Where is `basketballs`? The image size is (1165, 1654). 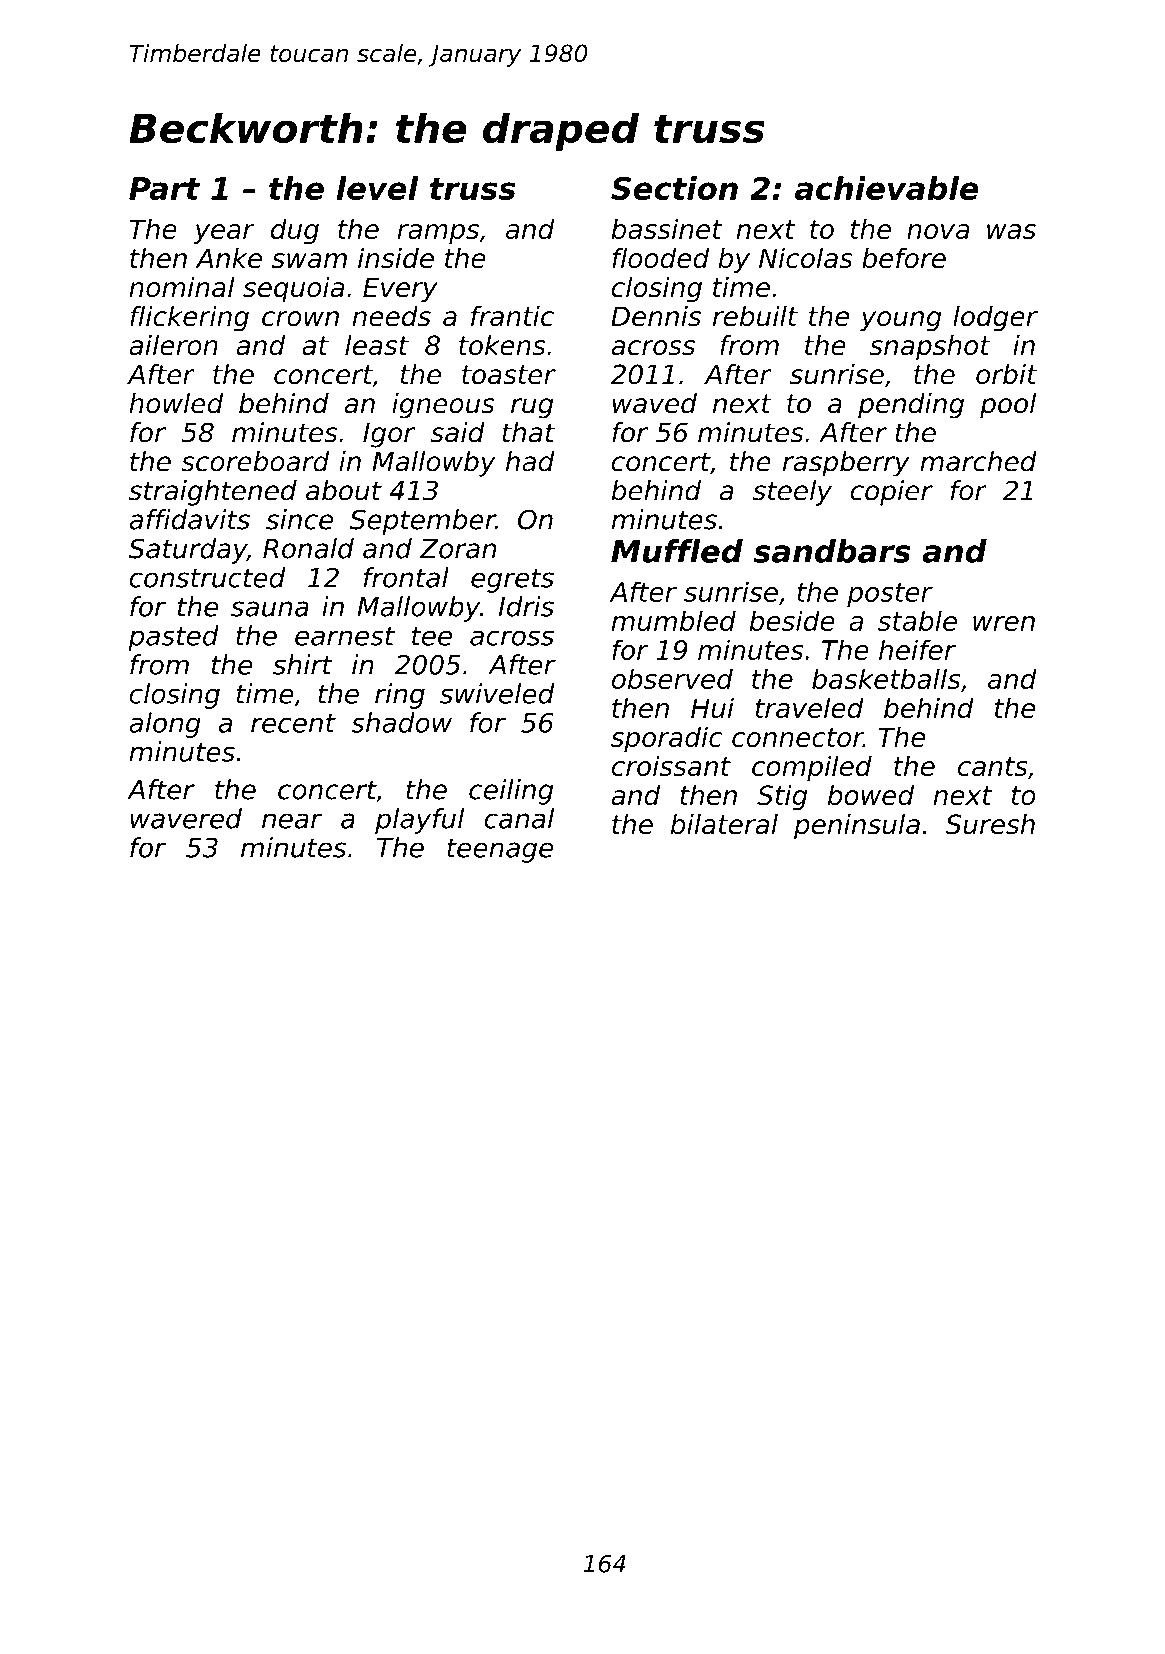
basketballs is located at coordinates (886, 678).
